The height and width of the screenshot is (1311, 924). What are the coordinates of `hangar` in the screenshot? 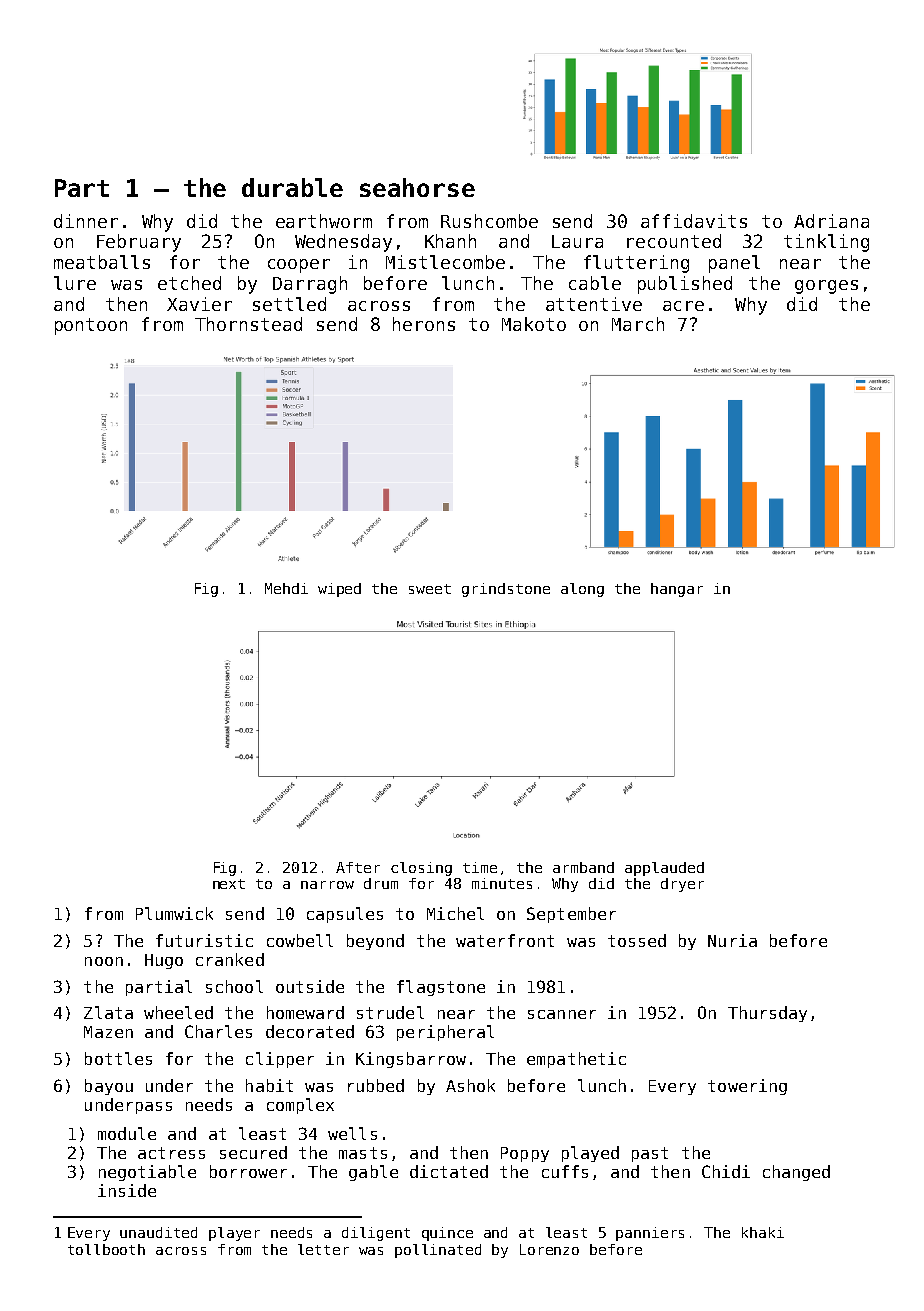 It's located at (677, 590).
